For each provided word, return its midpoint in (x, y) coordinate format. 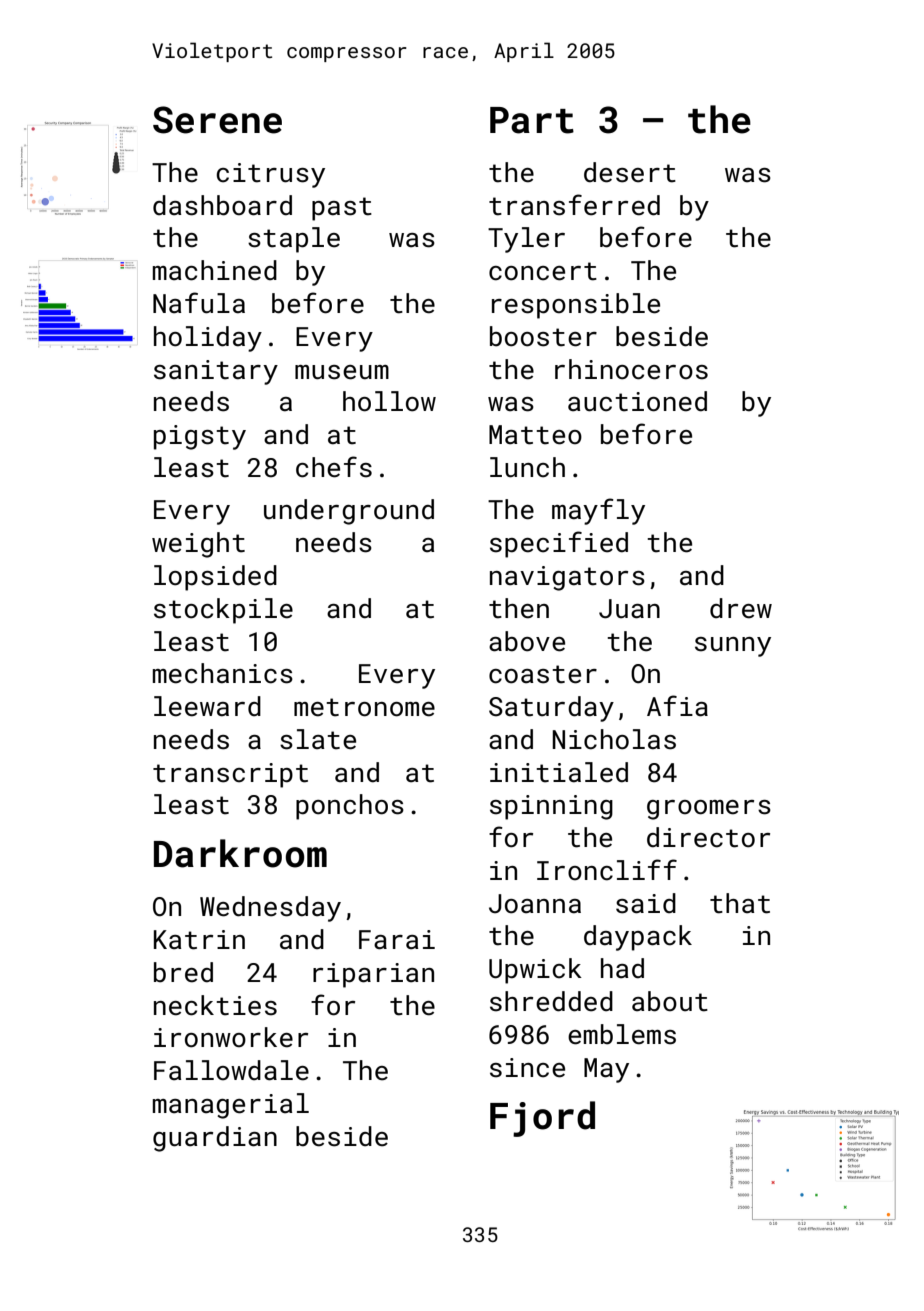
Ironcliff (607, 870)
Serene (217, 120)
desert (630, 172)
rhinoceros (631, 369)
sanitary (216, 372)
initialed (559, 772)
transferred (574, 205)
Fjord (542, 1119)
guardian (215, 1139)
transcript (230, 775)
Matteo (535, 435)
